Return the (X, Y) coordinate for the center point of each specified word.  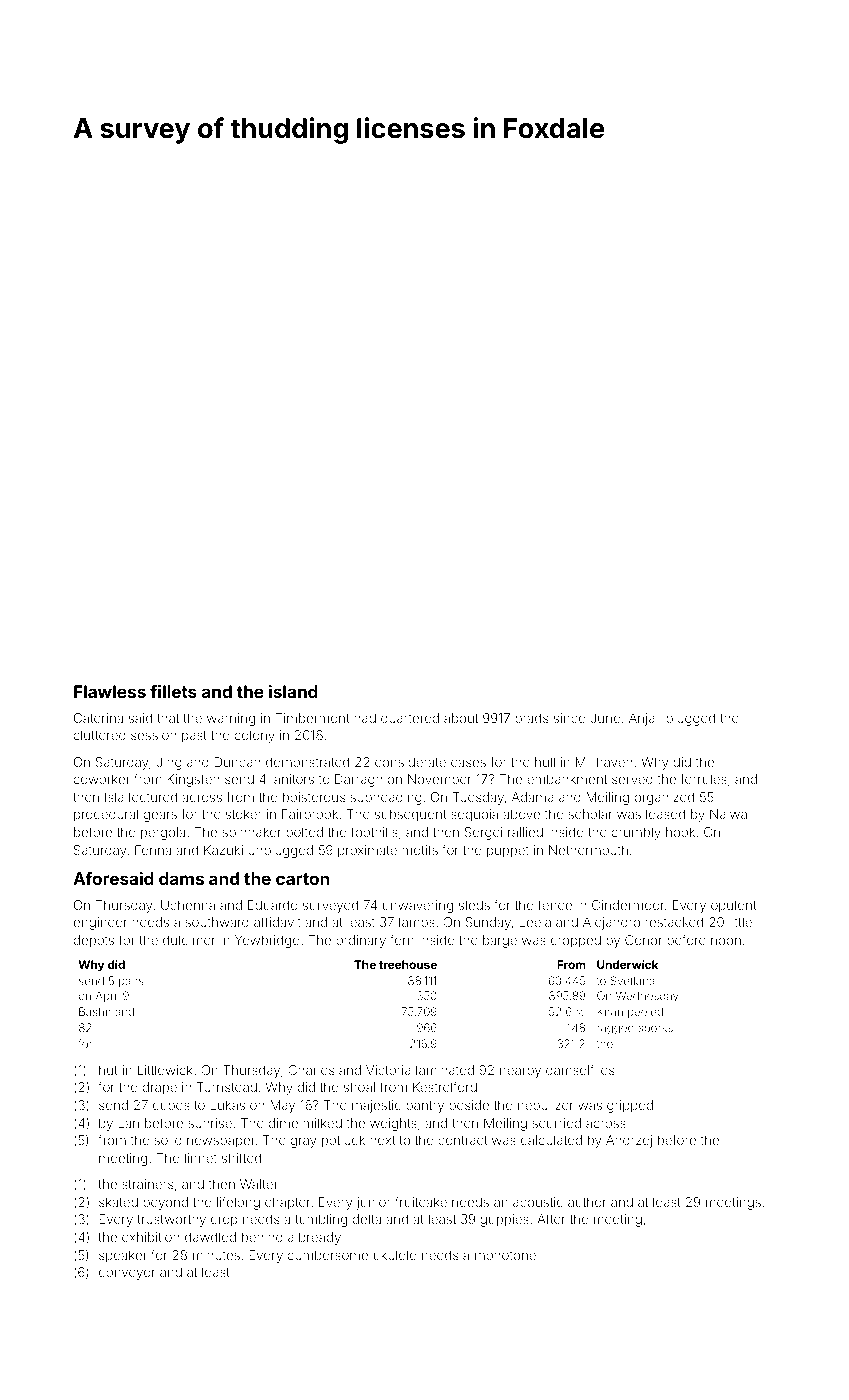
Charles (311, 1070)
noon (726, 941)
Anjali (645, 719)
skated (118, 1202)
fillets (173, 691)
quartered (410, 719)
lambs (417, 922)
